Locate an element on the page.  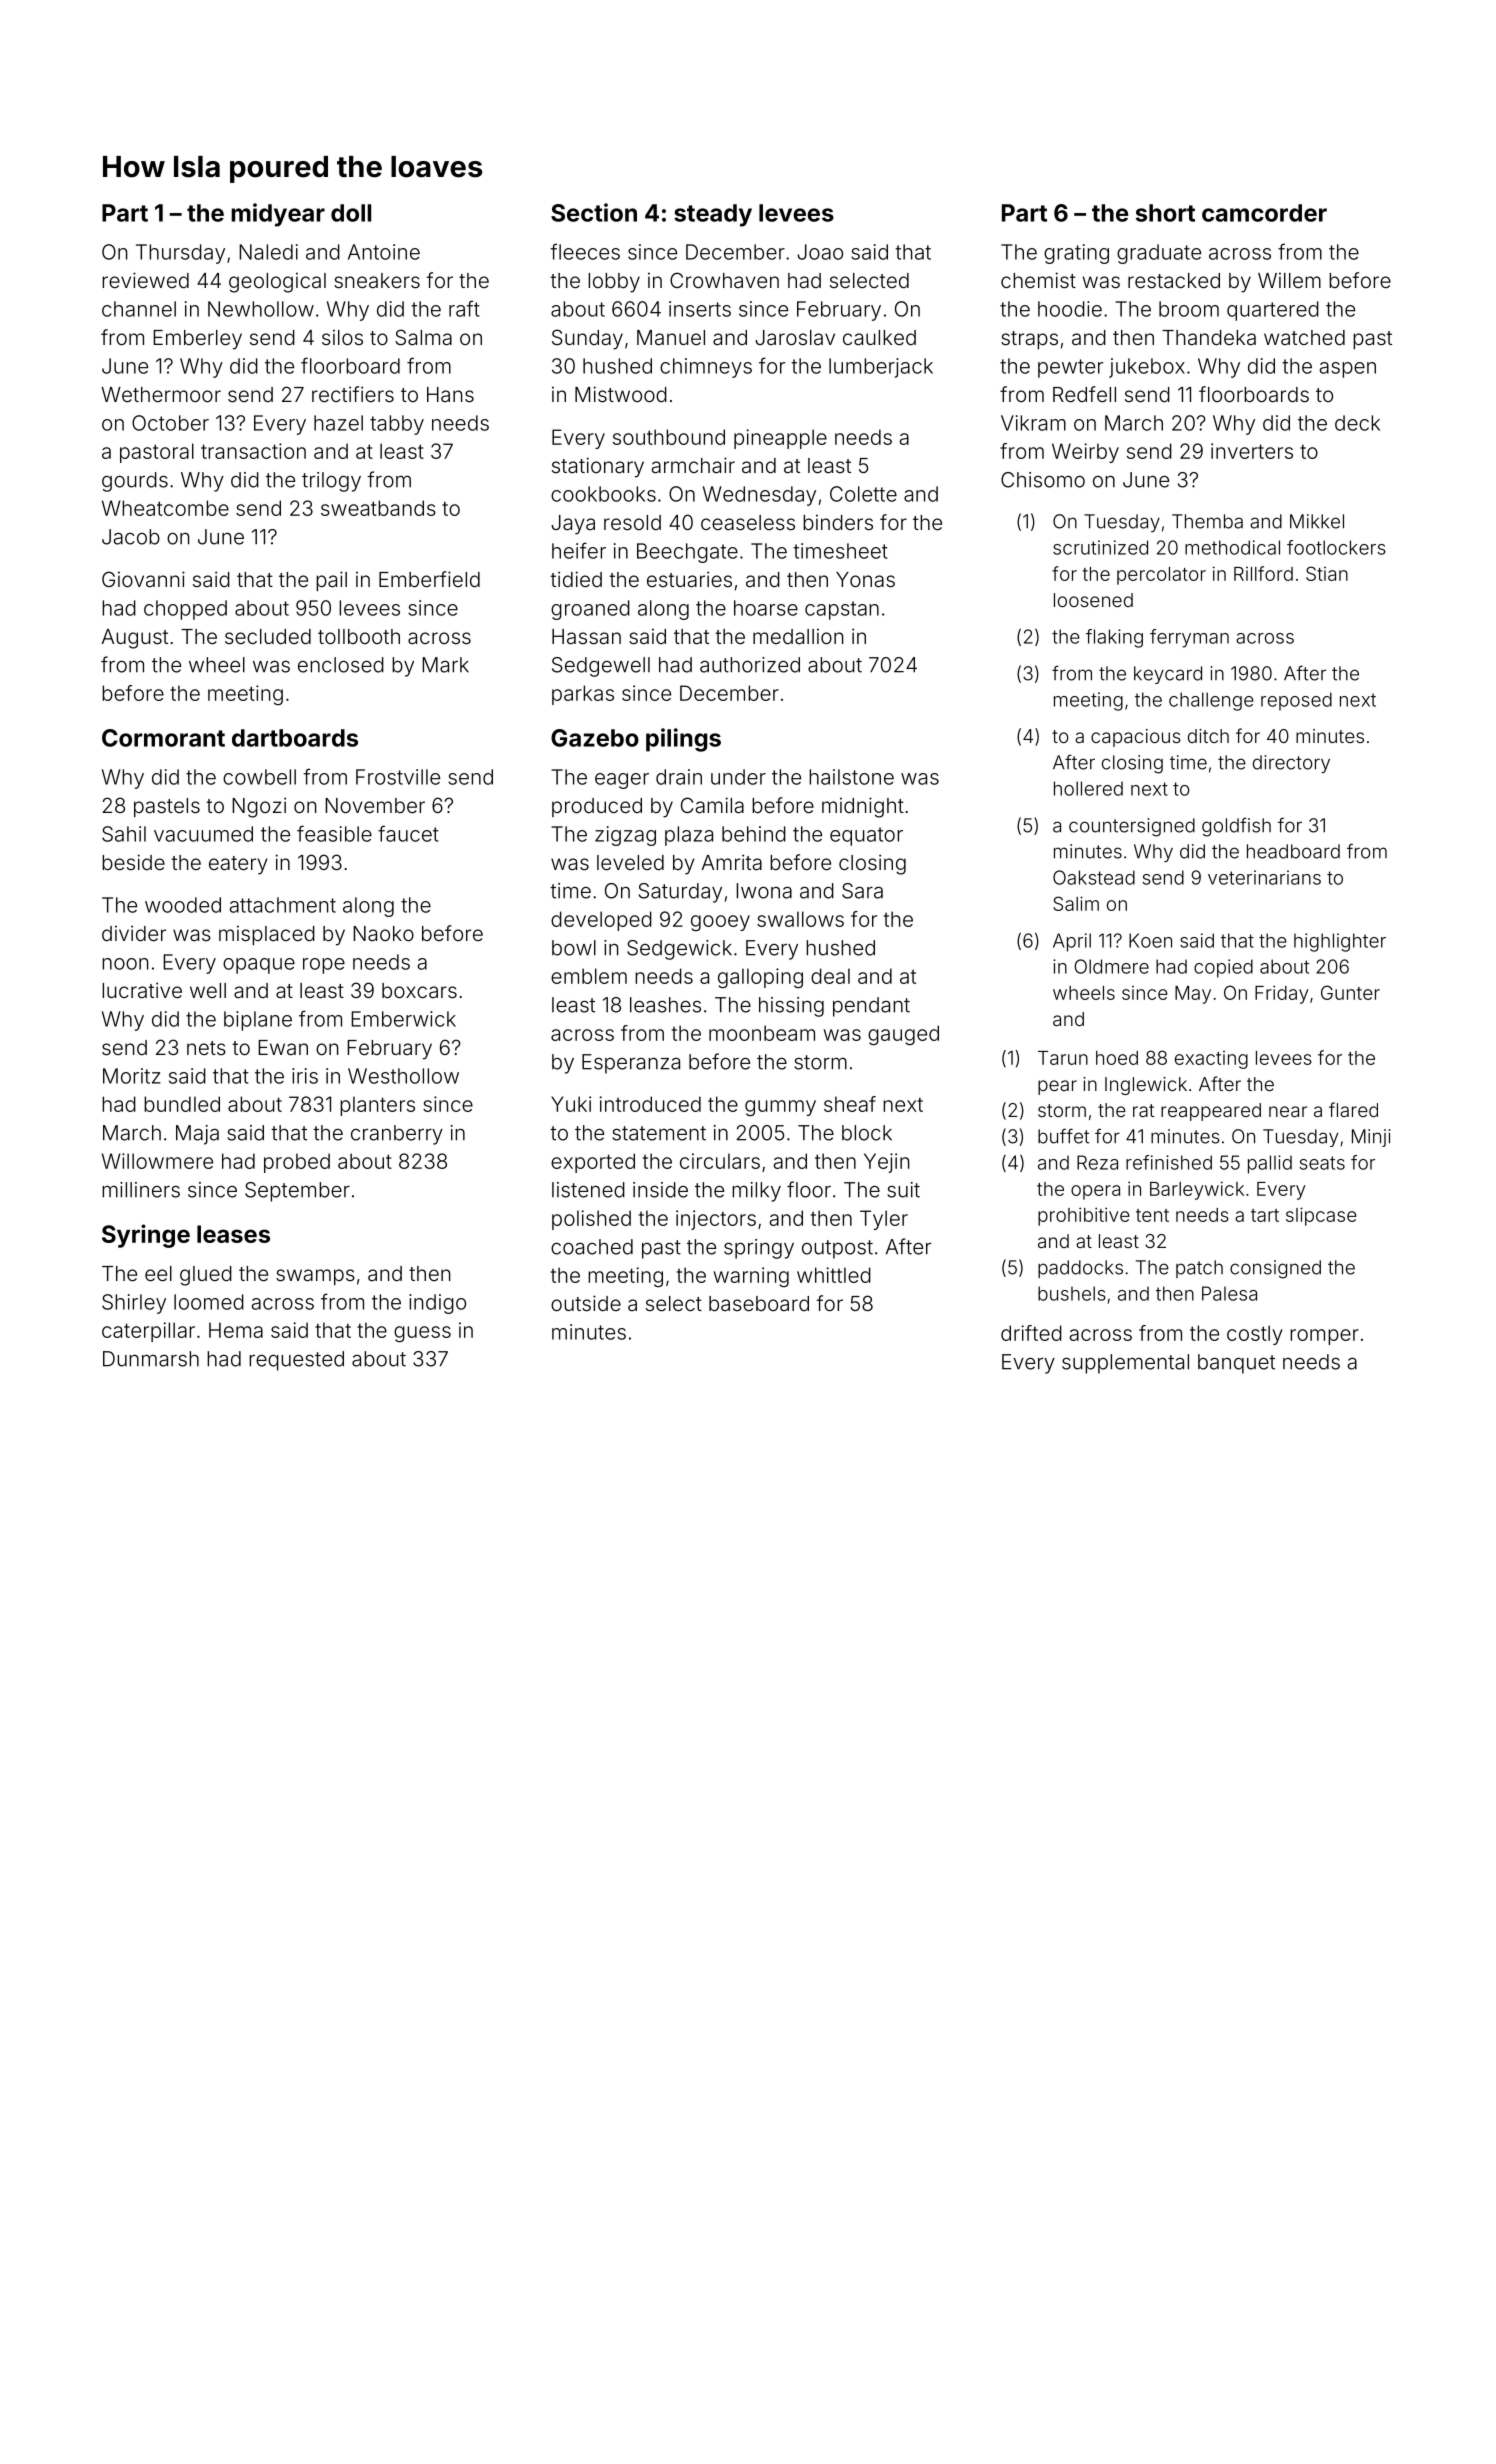
sweatbands is located at coordinates (378, 508).
